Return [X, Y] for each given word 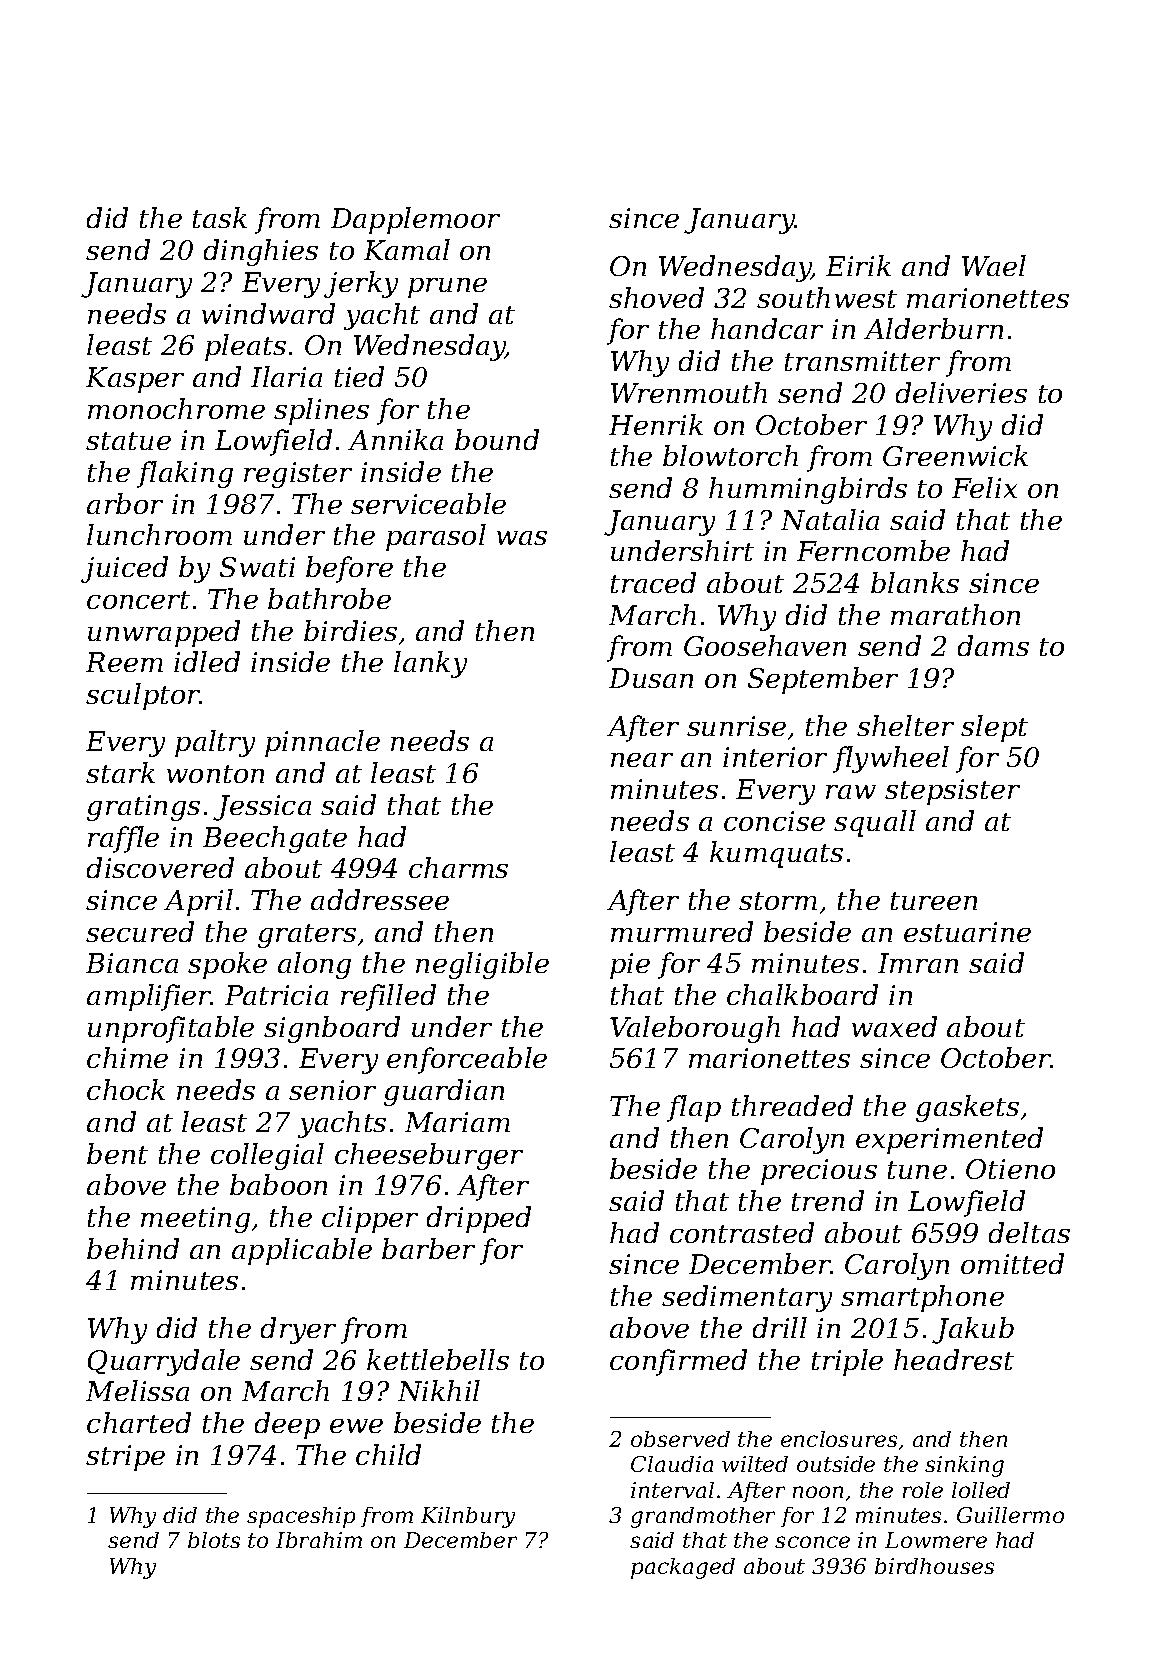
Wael [994, 265]
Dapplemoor [415, 220]
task [220, 217]
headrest [954, 1359]
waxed [894, 1026]
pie [630, 966]
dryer [298, 1330]
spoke [227, 965]
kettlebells [438, 1359]
